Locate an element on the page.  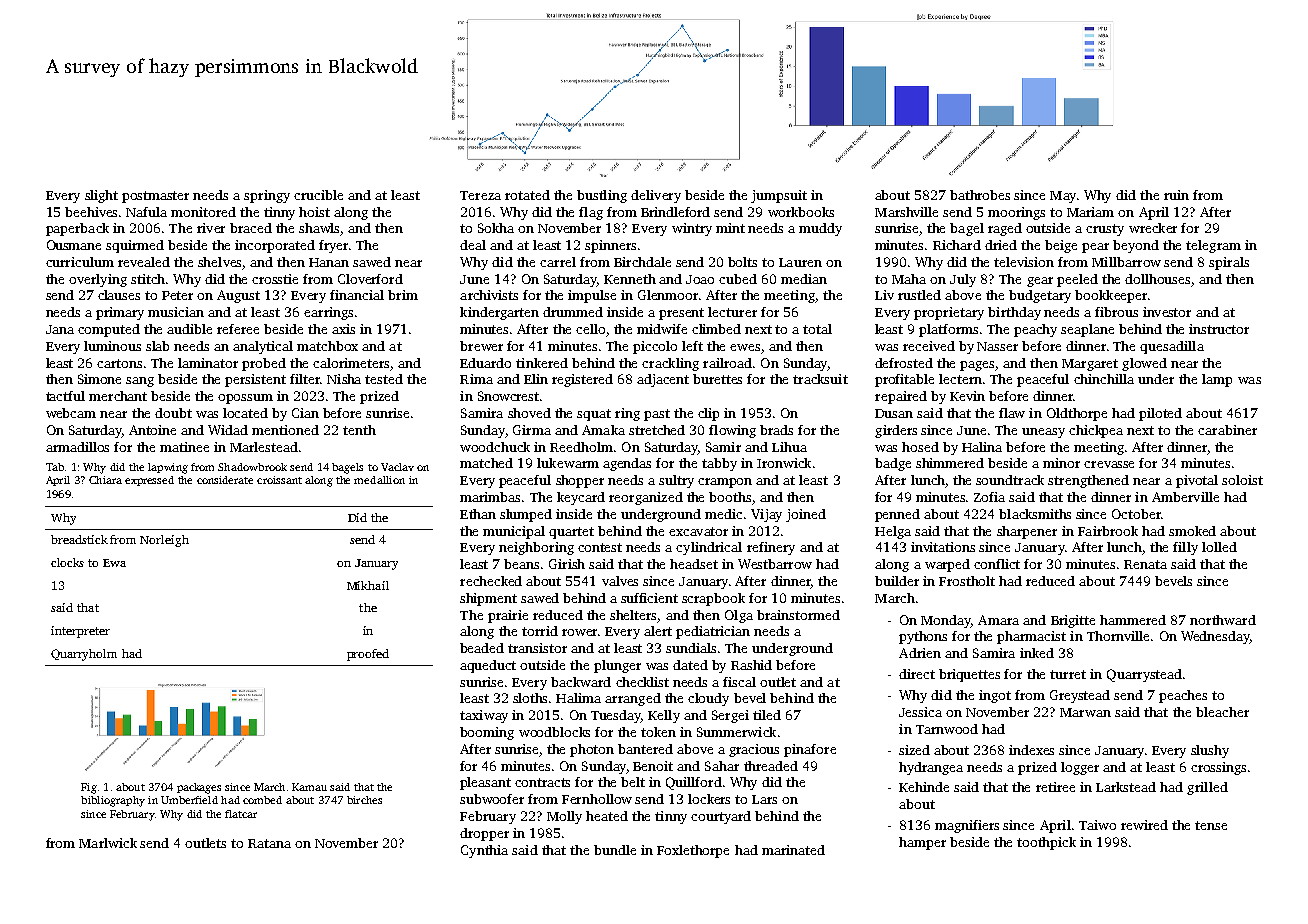
probed is located at coordinates (264, 364).
